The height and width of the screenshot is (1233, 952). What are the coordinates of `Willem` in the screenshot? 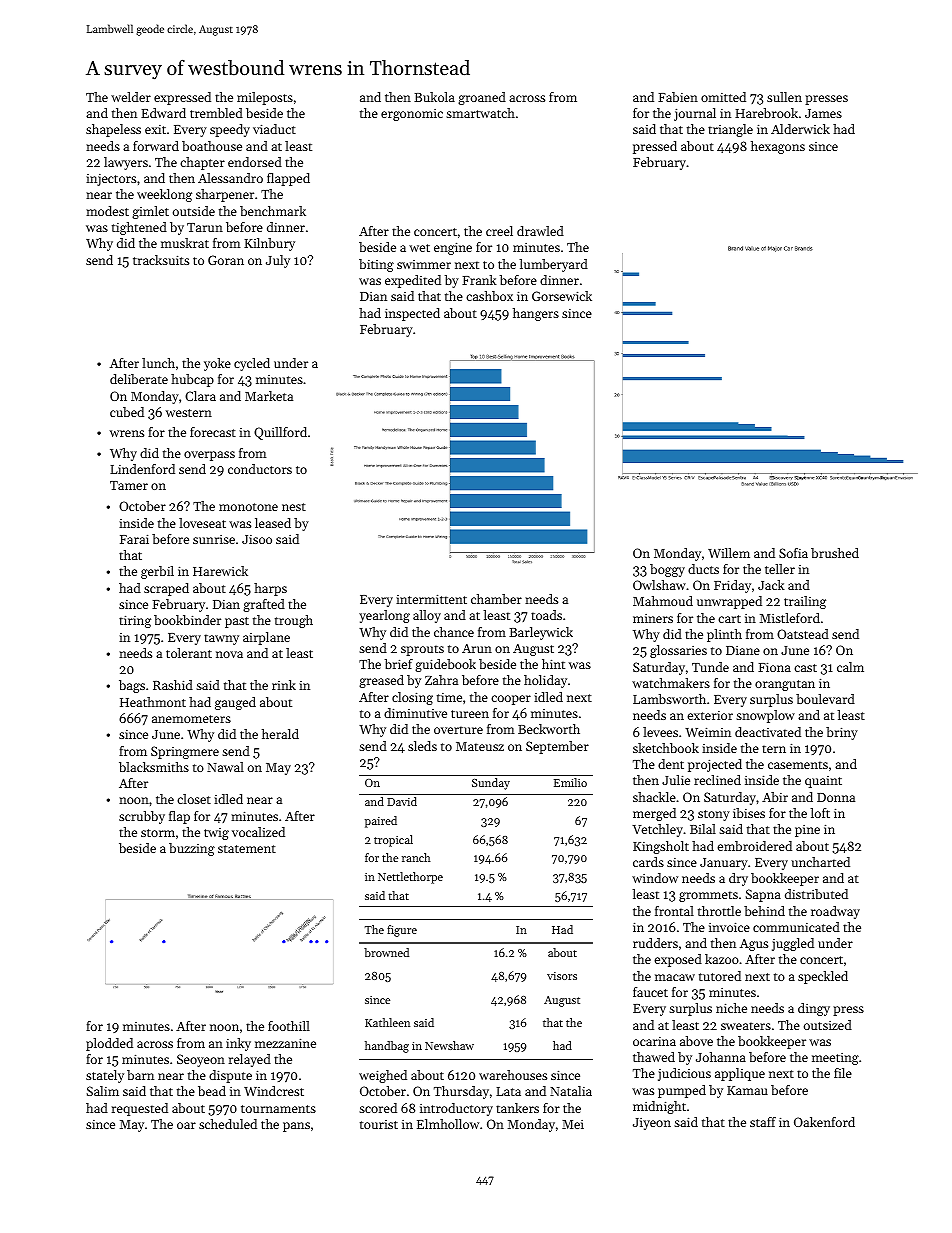 It's located at (729, 553).
